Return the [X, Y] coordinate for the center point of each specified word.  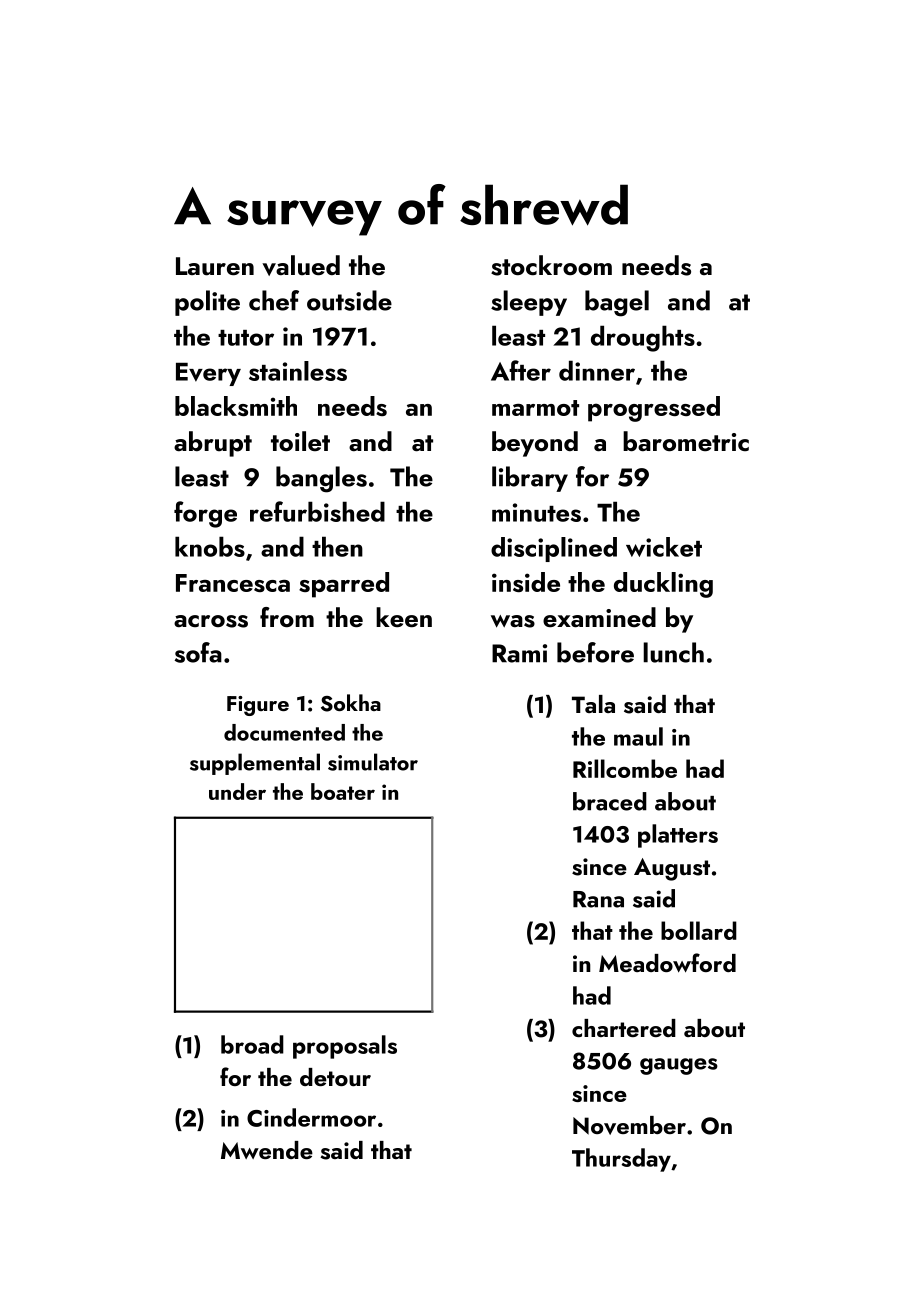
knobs [210, 546]
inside [526, 582]
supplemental [255, 764]
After [521, 370]
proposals [345, 1047]
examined [599, 617]
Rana [598, 899]
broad [252, 1044]
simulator [373, 762]
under [237, 791]
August [672, 869]
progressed [654, 409]
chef [274, 300]
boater [343, 791]
